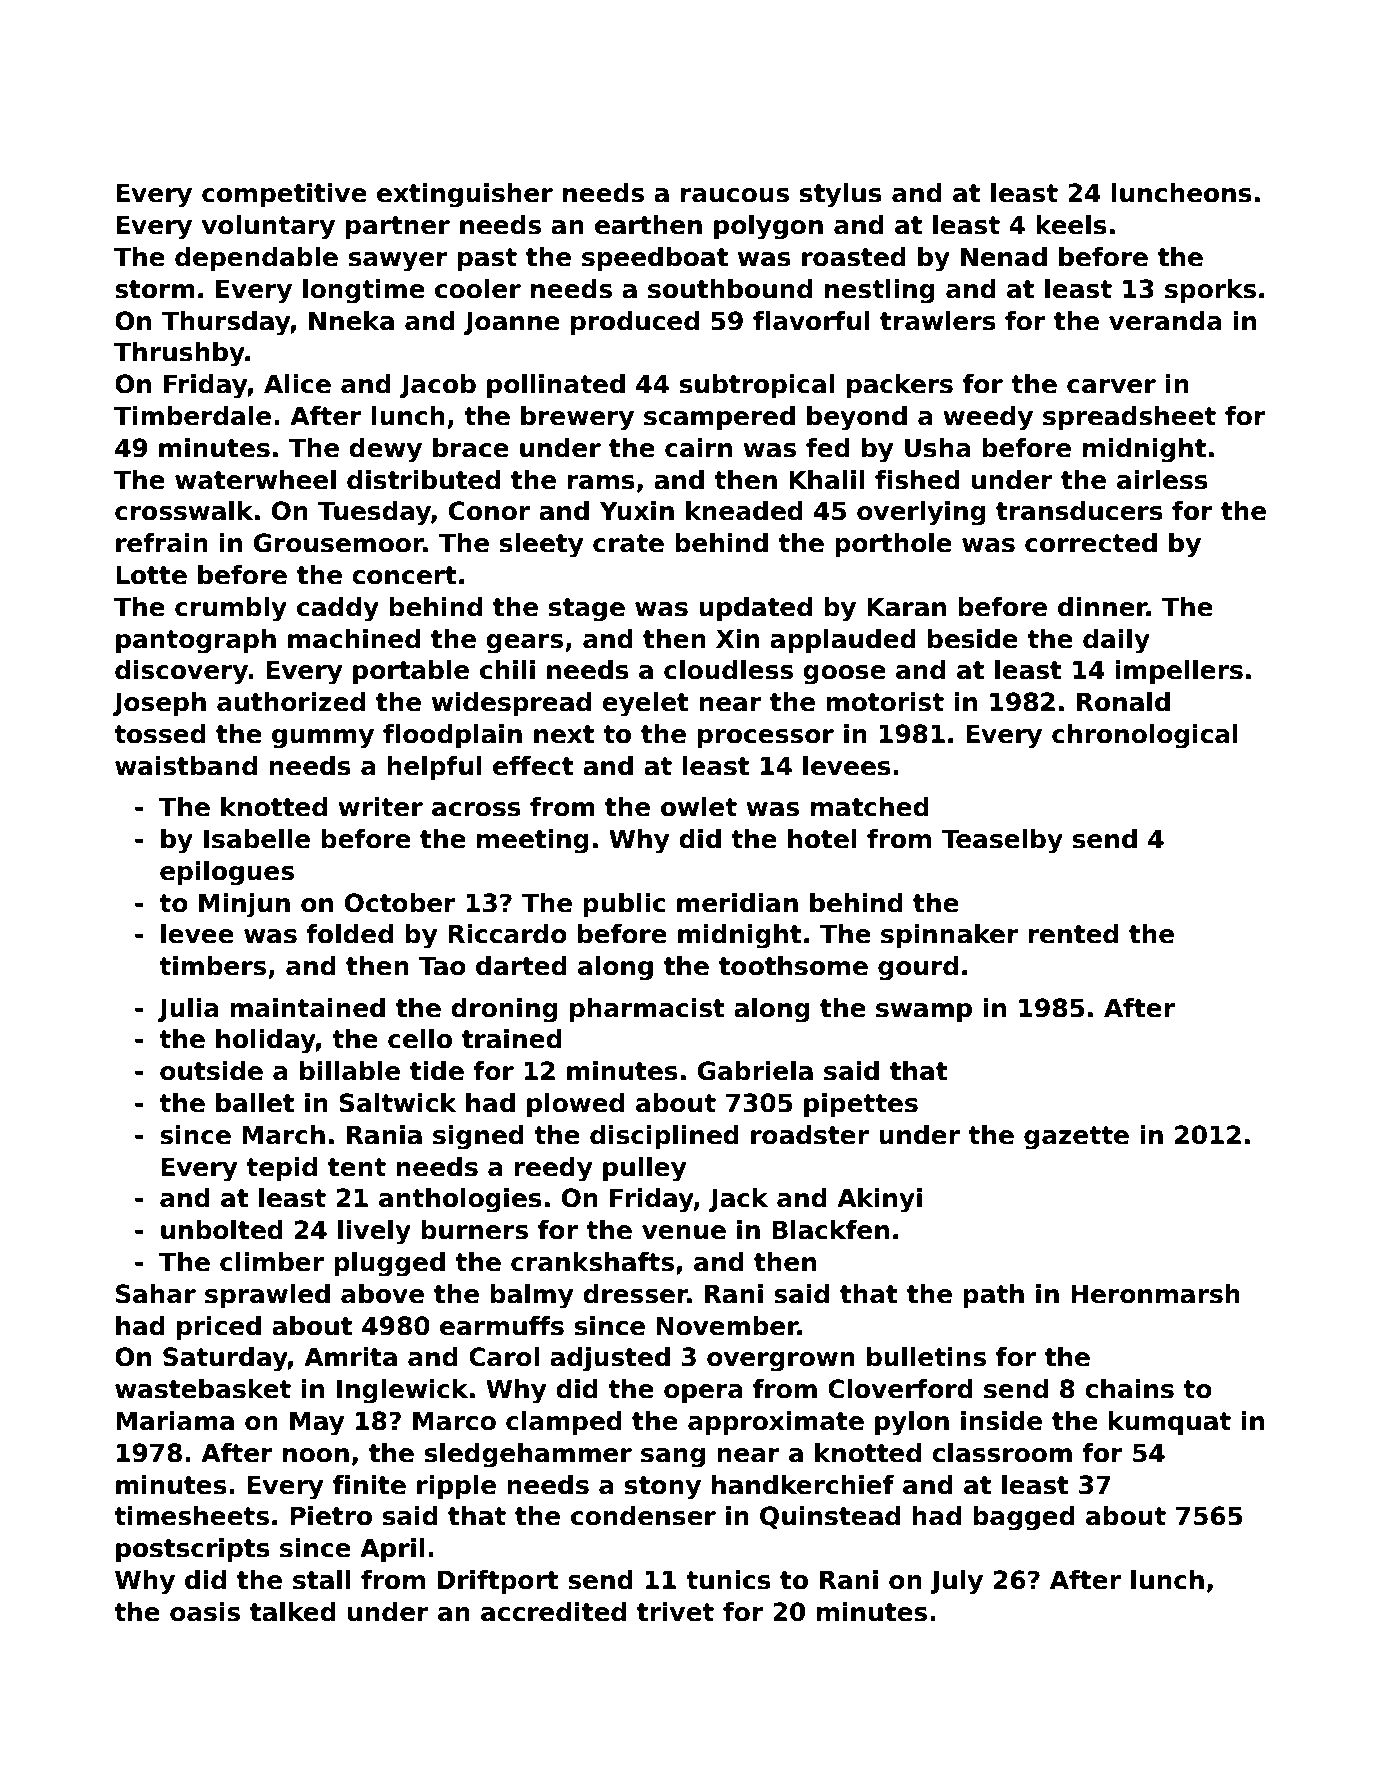 This screenshot has width=1383, height=1789. Describe the element at coordinates (1210, 291) in the screenshot. I see `sporks` at that location.
